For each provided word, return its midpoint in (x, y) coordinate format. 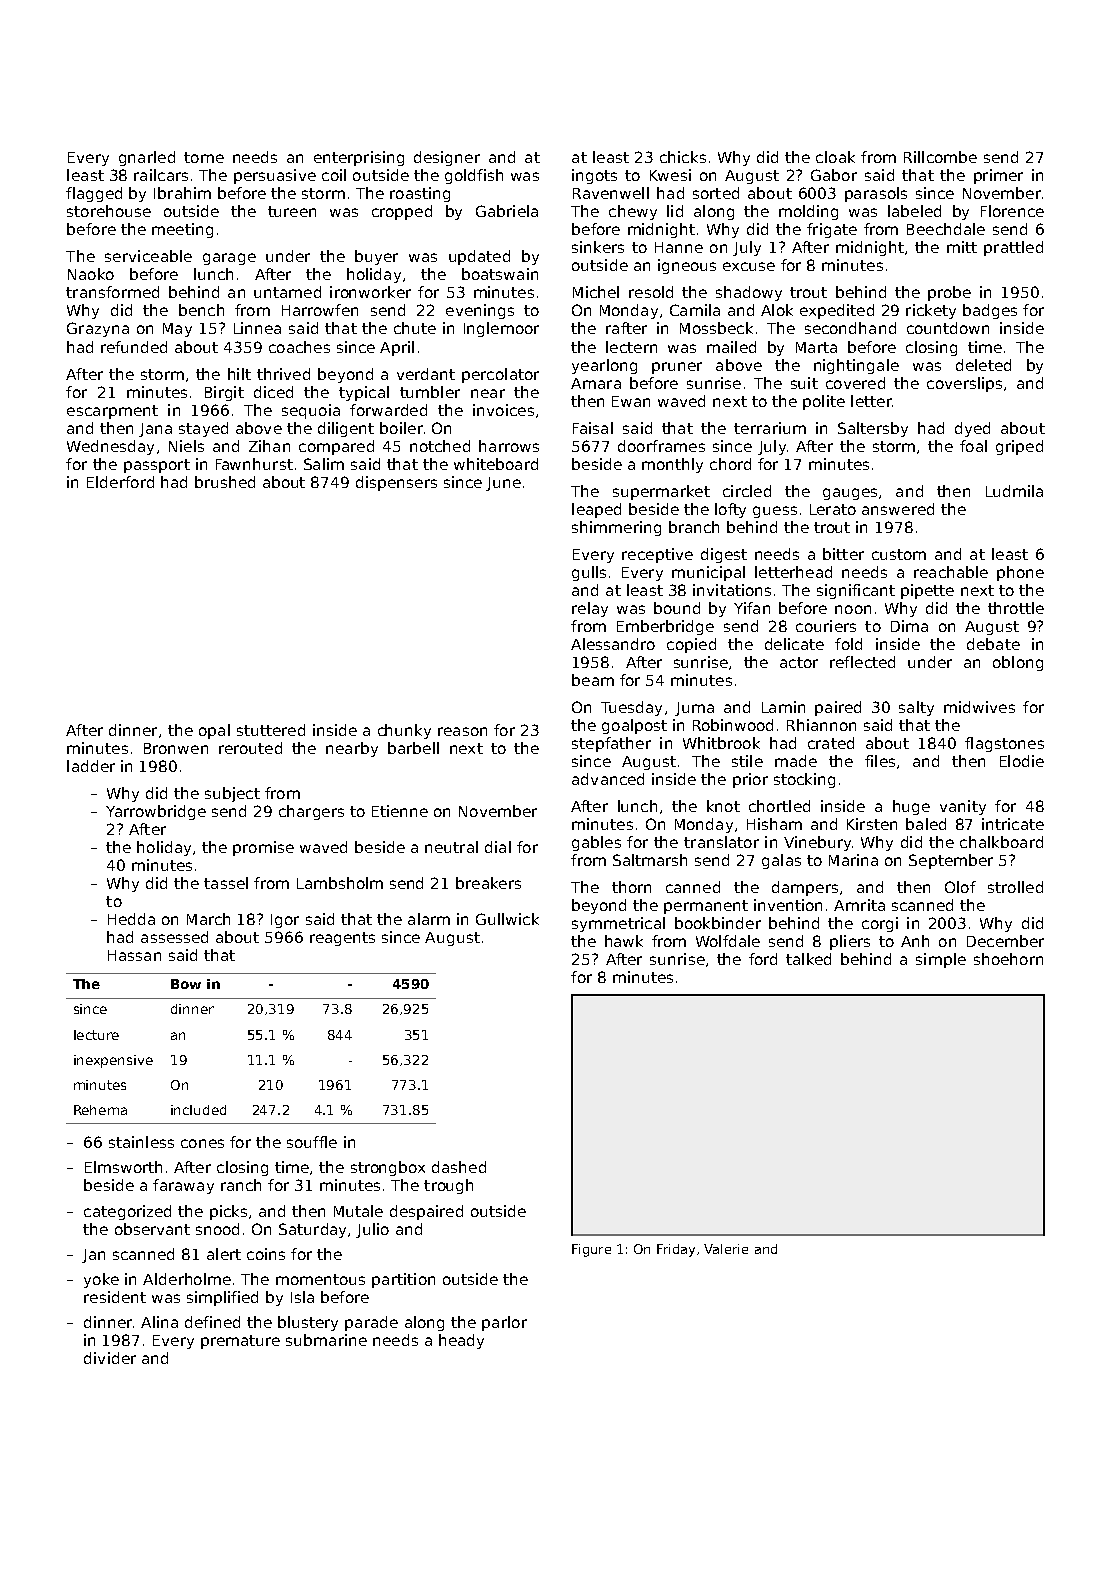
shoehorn (1008, 959)
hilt (239, 374)
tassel (226, 883)
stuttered (271, 730)
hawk (624, 941)
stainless (141, 1142)
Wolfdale (728, 941)
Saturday (312, 1230)
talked (808, 959)
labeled (914, 211)
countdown (948, 328)
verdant (426, 374)
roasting (420, 194)
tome (204, 157)
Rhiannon (821, 725)
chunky (404, 731)
